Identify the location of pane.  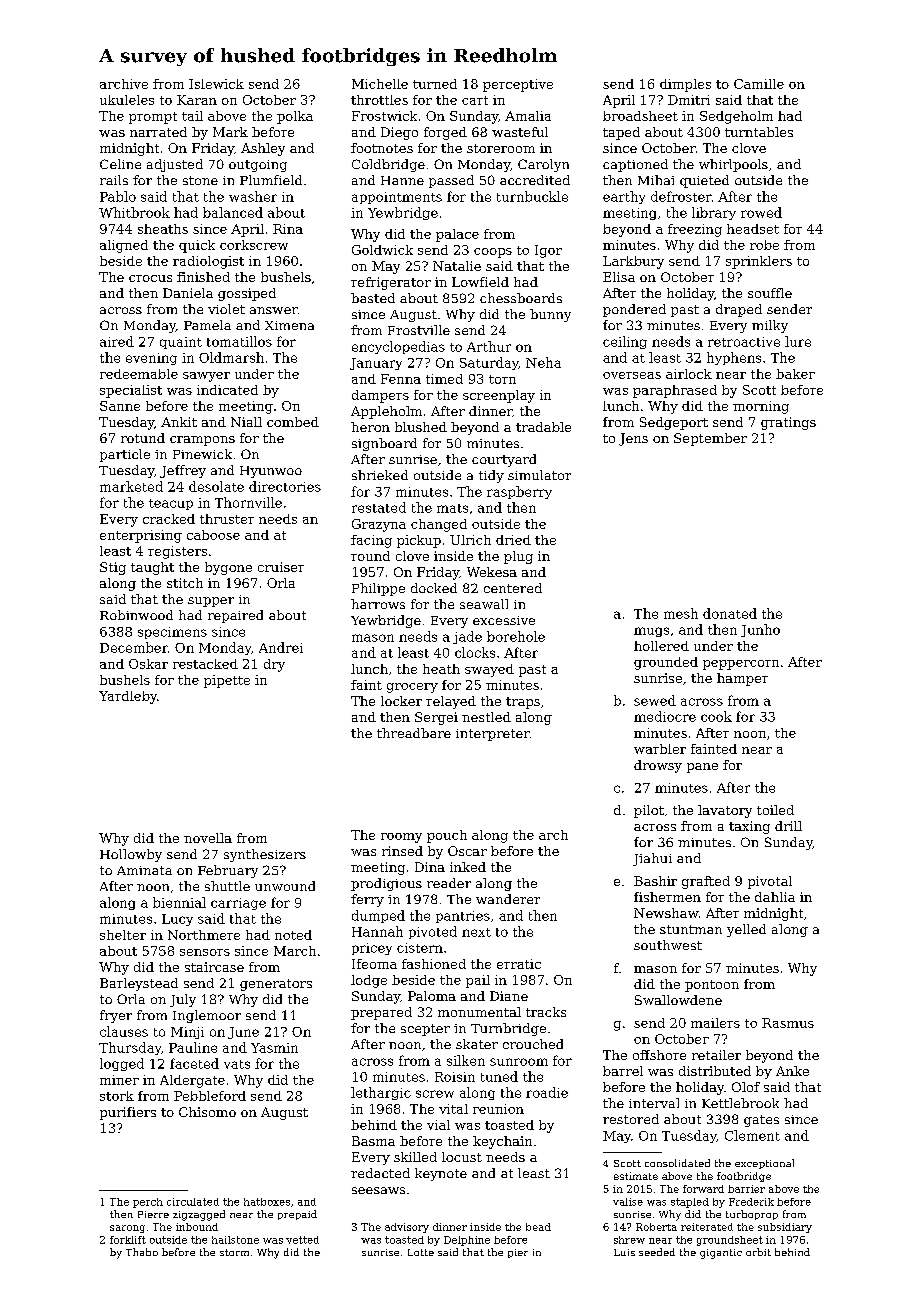
(702, 768).
